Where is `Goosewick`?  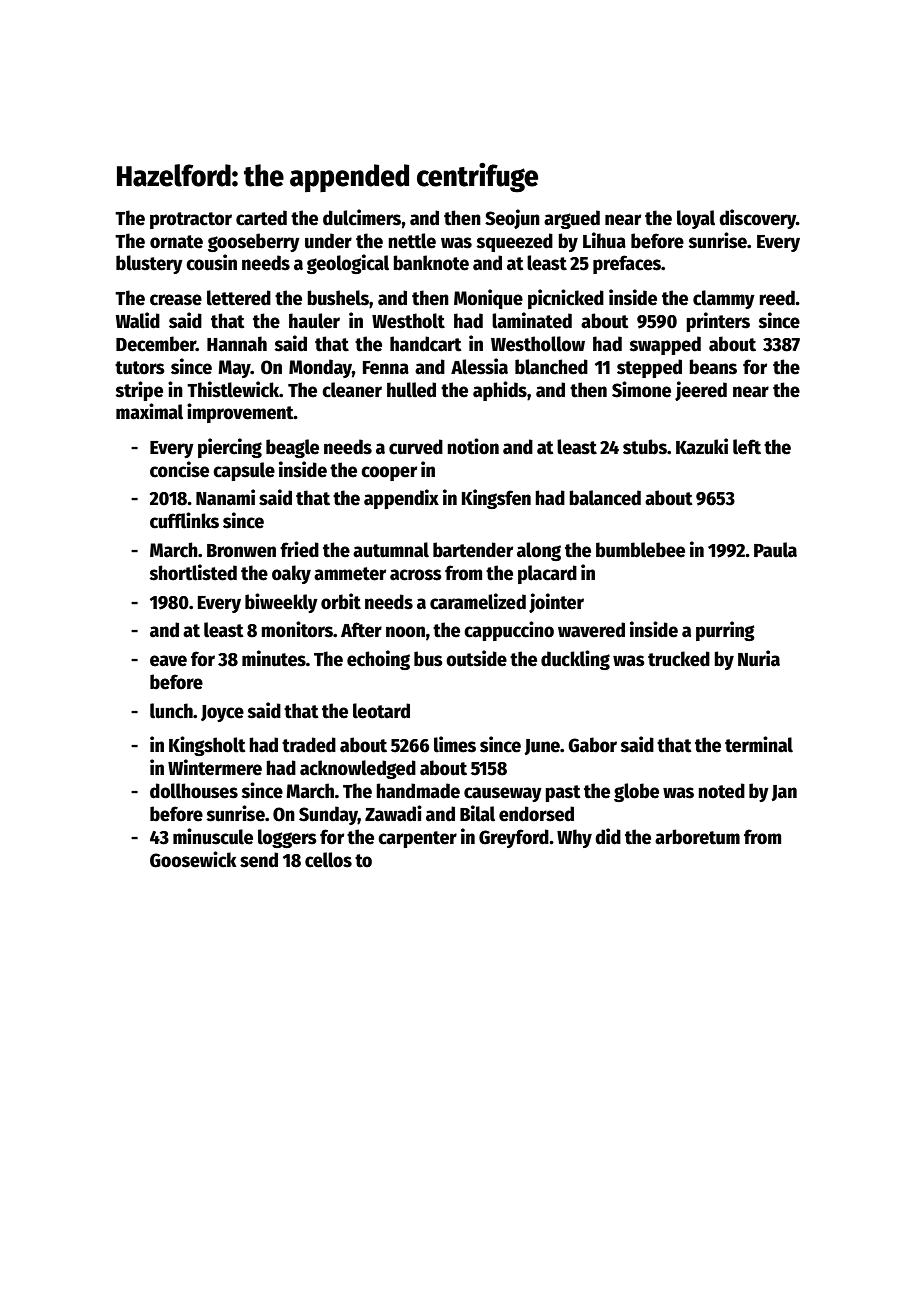
Goosewick is located at coordinates (193, 859).
